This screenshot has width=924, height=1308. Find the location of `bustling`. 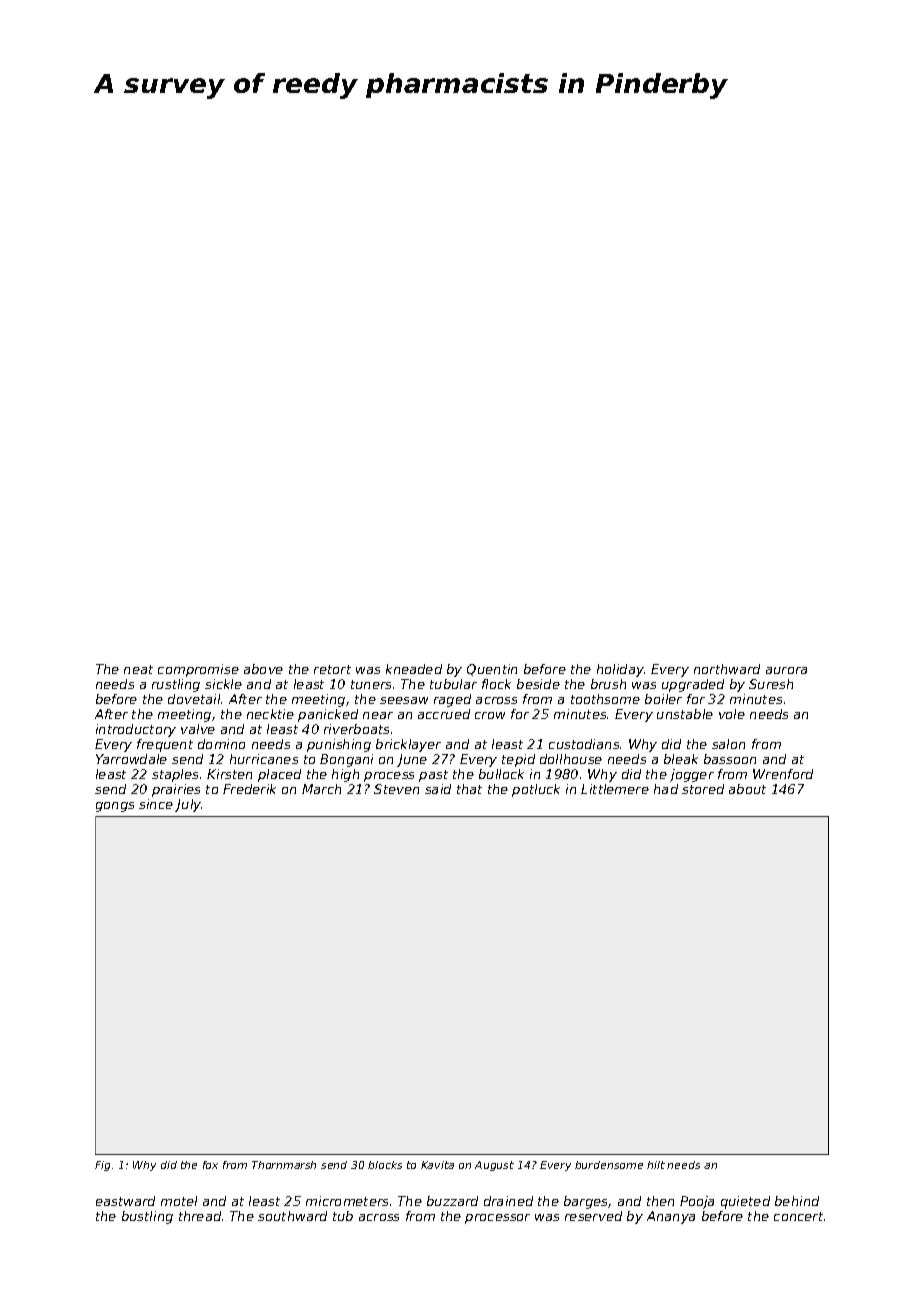

bustling is located at coordinates (147, 1217).
